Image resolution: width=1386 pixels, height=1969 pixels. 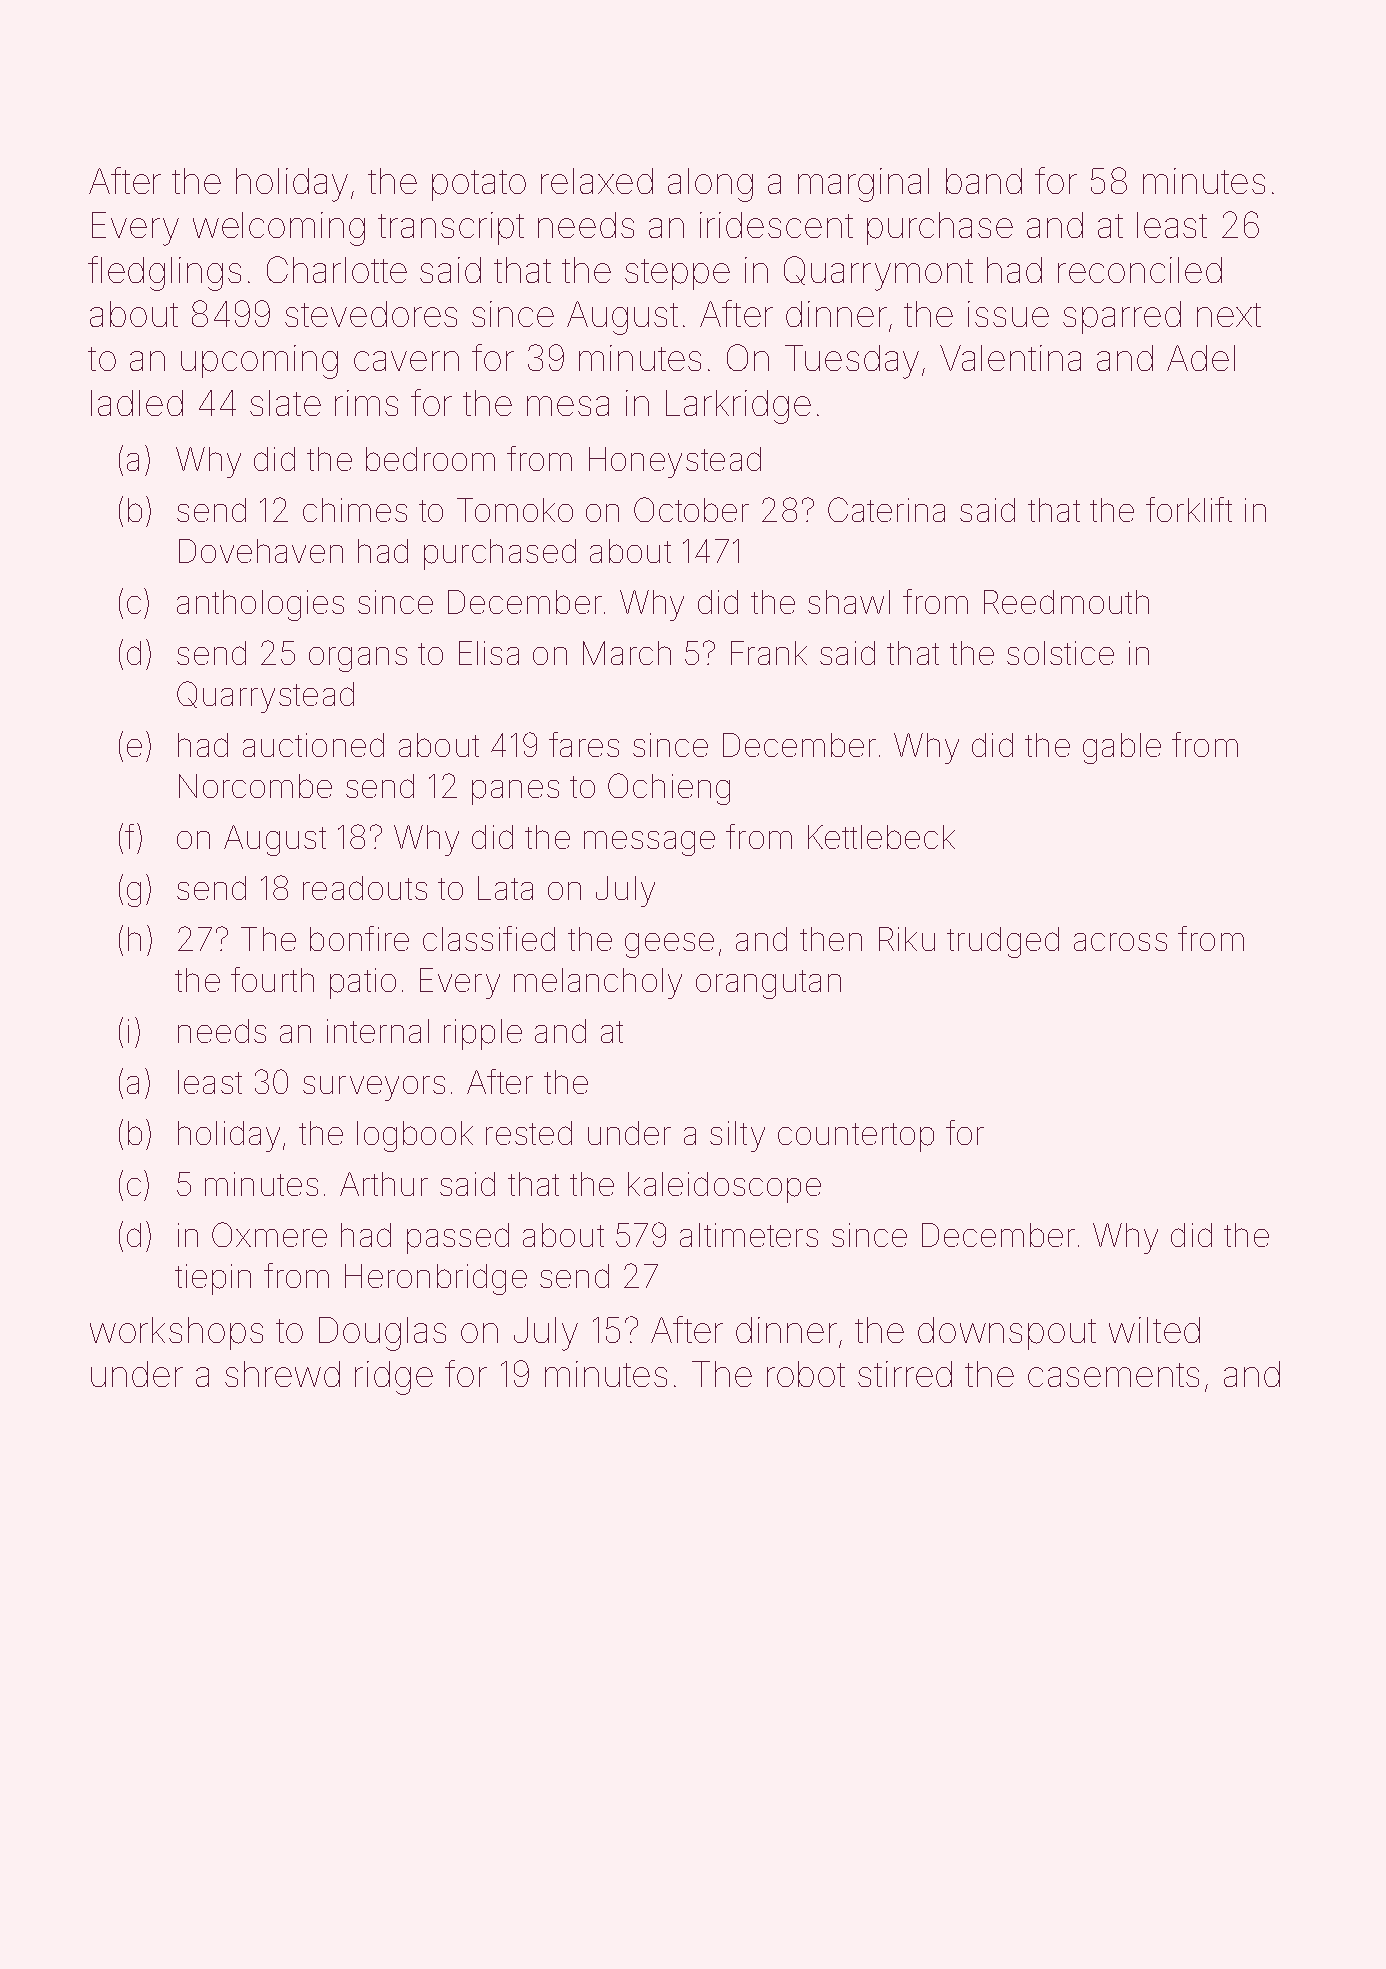 I want to click on Arthur, so click(x=384, y=1184).
